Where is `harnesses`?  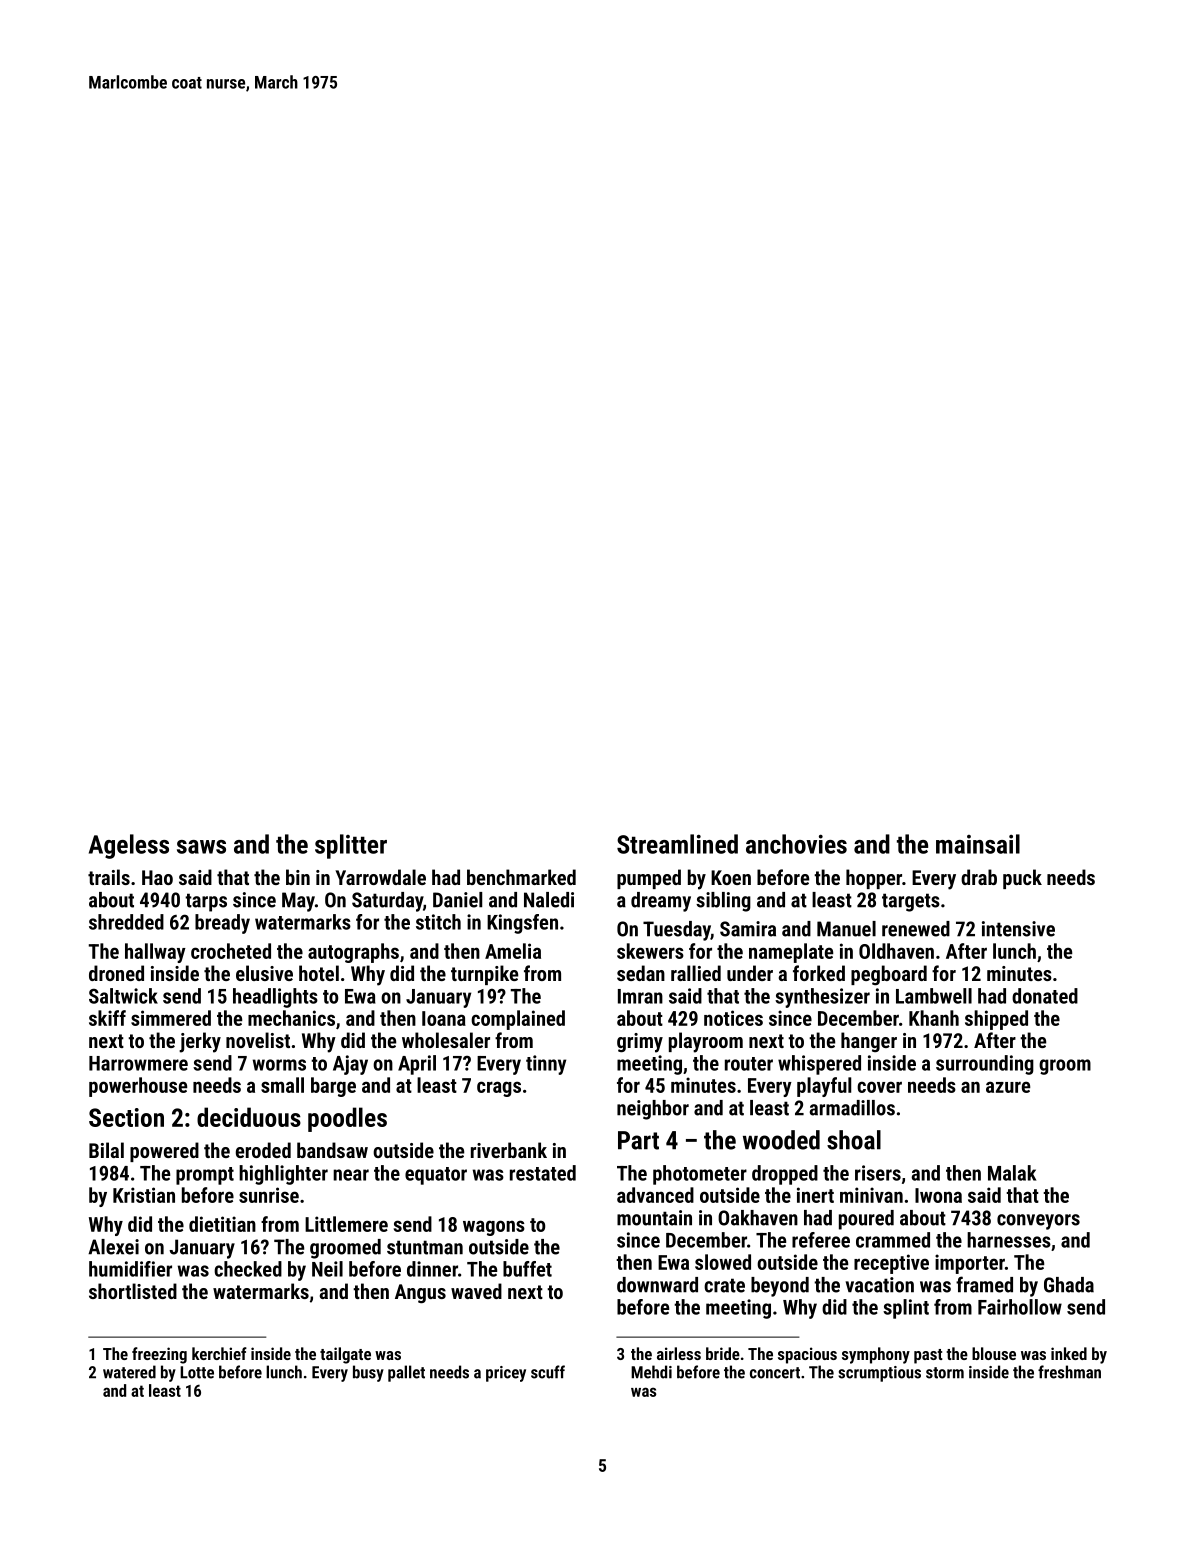 harnesses is located at coordinates (1009, 1240).
